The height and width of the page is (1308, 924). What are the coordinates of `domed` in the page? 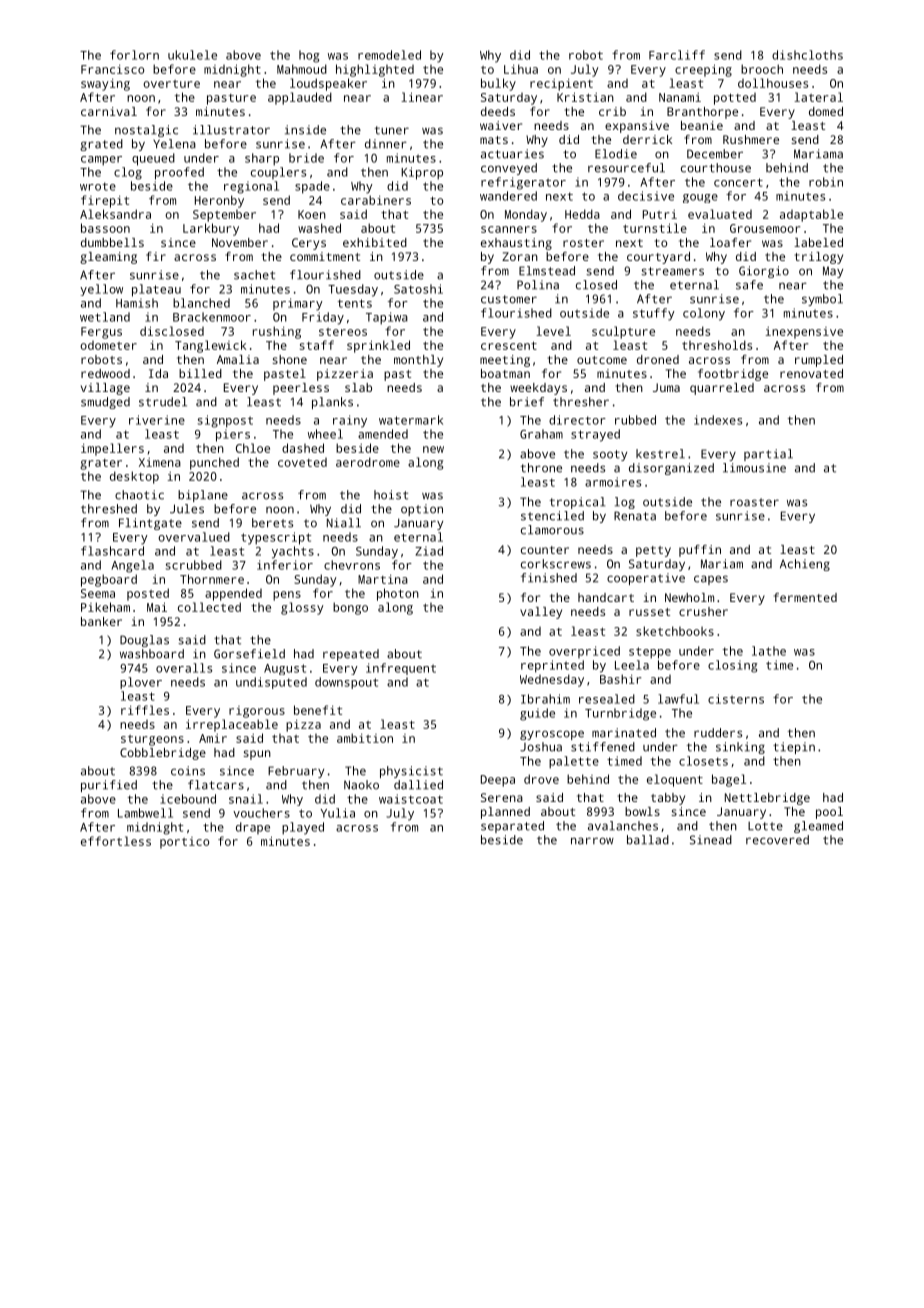 It's located at (826, 111).
